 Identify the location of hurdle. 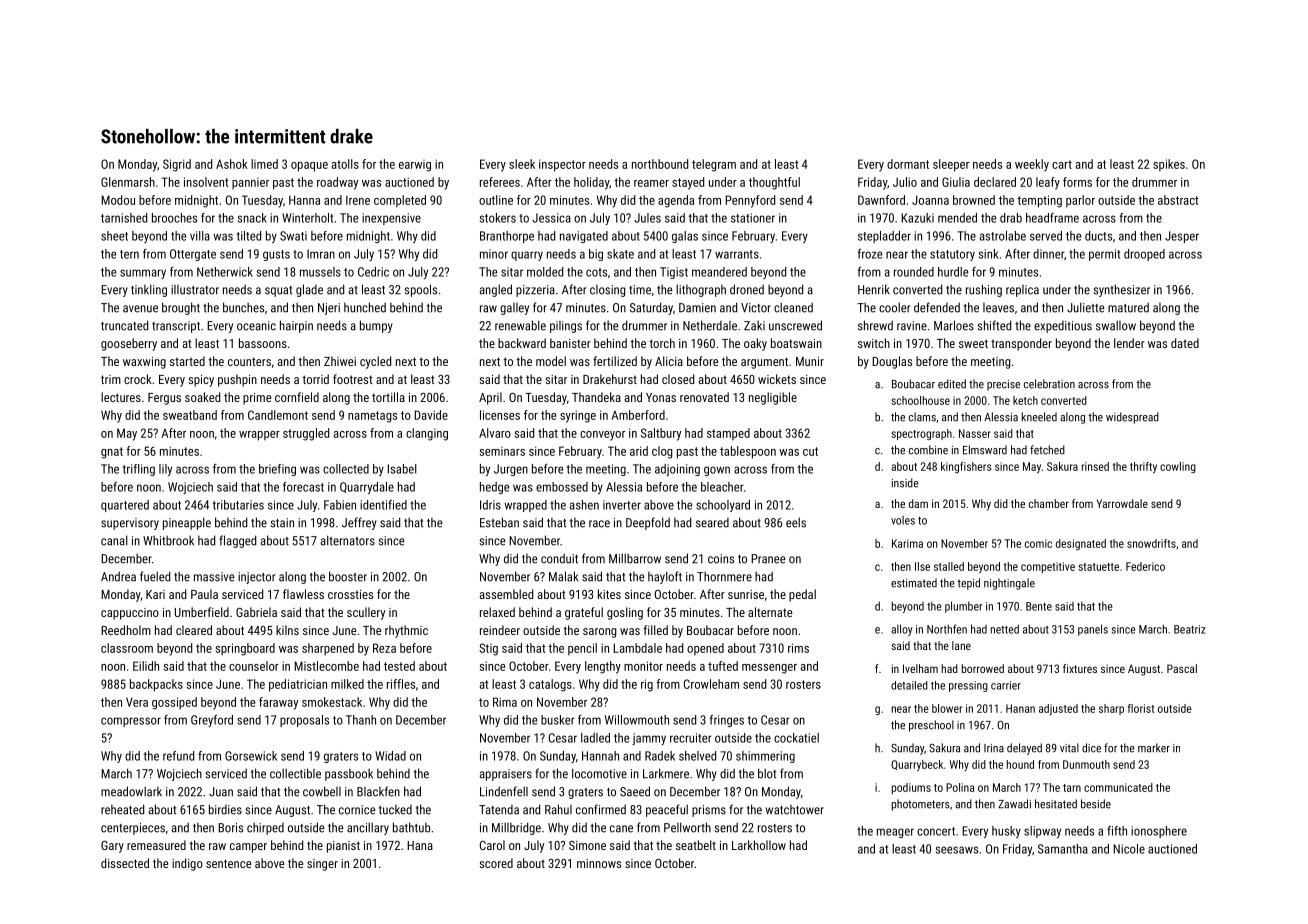
(953, 272).
